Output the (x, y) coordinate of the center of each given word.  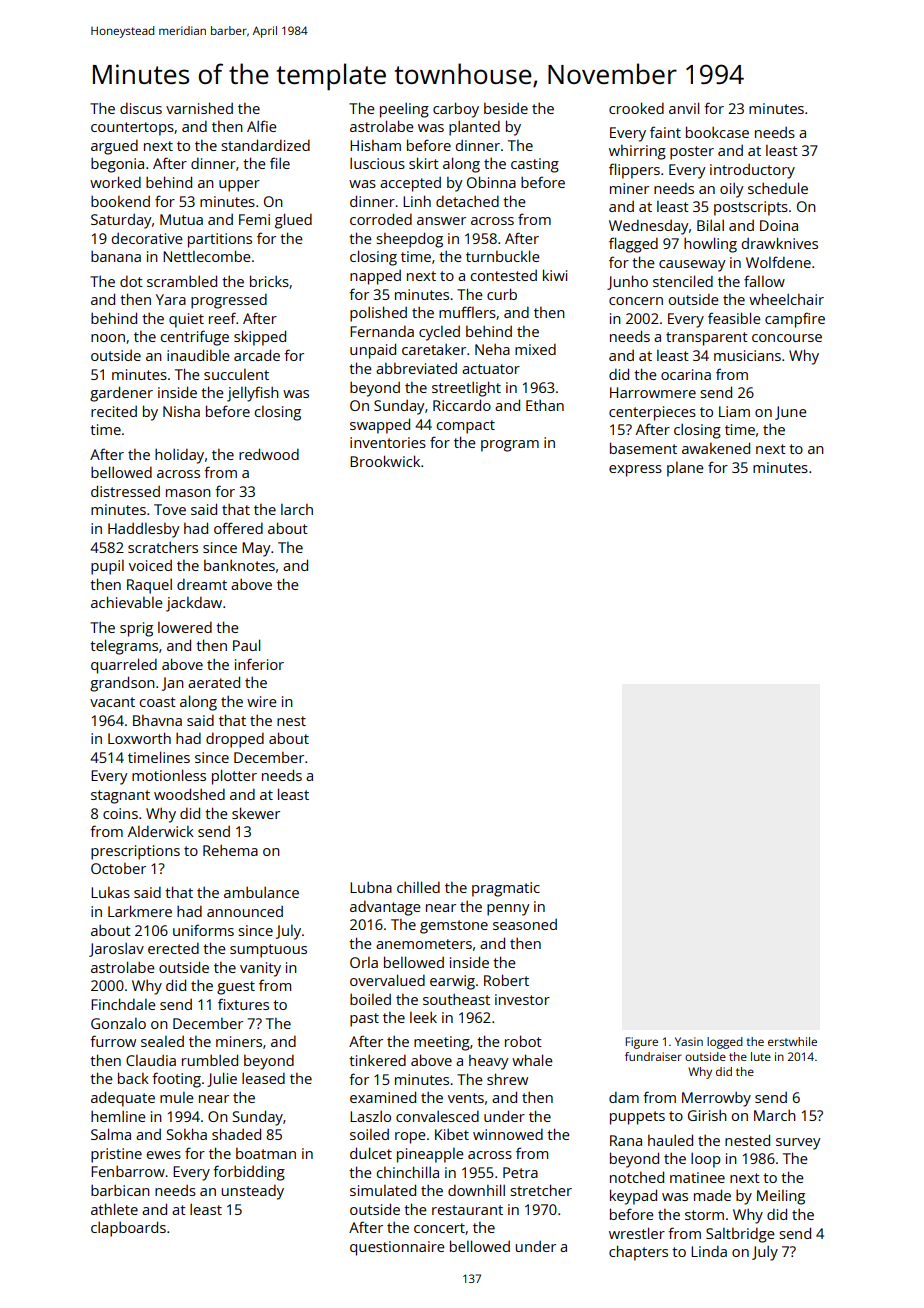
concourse (787, 338)
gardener (121, 394)
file (280, 163)
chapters (638, 1253)
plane (685, 469)
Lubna (371, 887)
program (510, 446)
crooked (636, 108)
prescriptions (135, 852)
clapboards (128, 1229)
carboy (456, 110)
